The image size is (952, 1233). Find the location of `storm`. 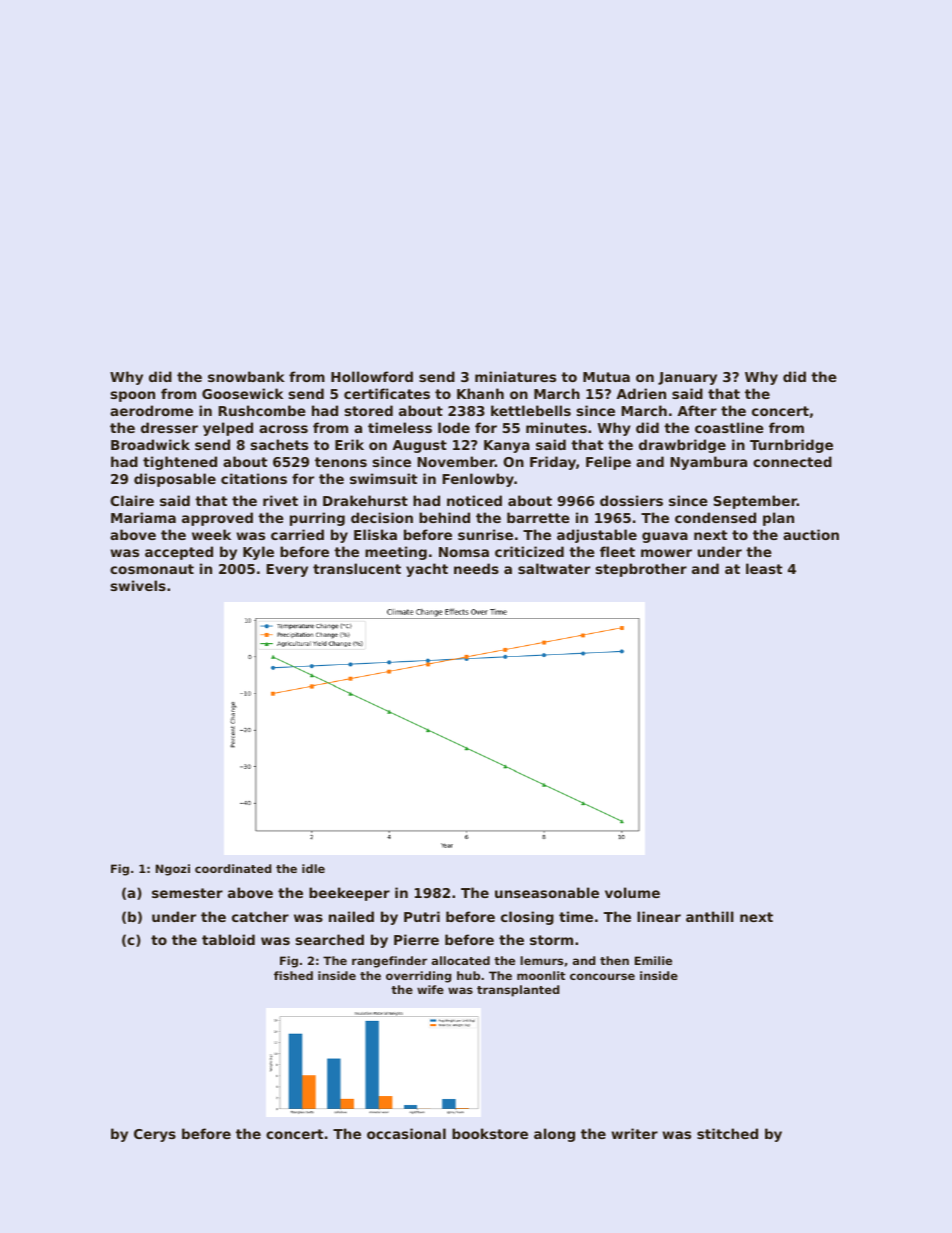

storm is located at coordinates (551, 940).
